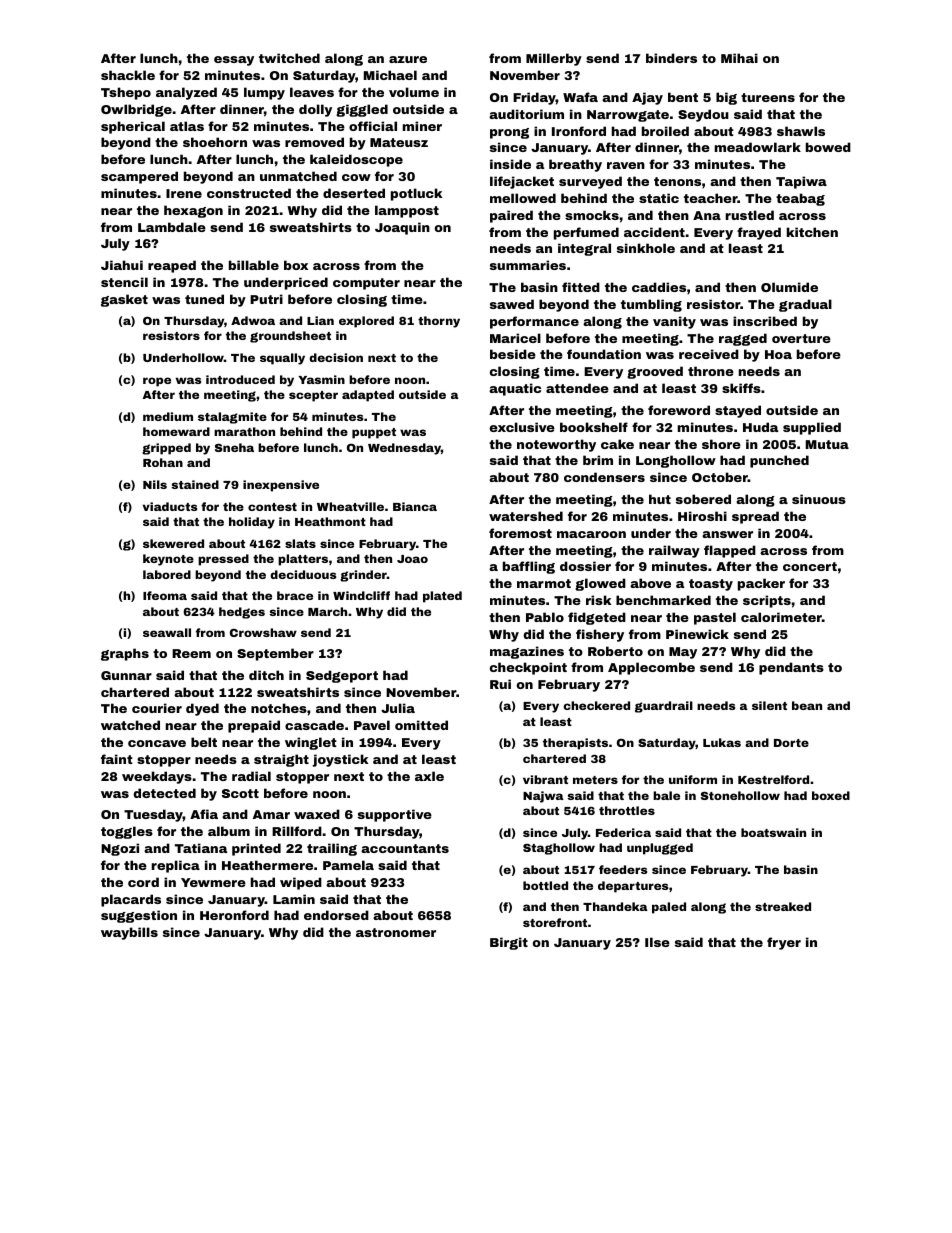 The width and height of the screenshot is (952, 1233). Describe the element at coordinates (128, 75) in the screenshot. I see `shackle` at that location.
